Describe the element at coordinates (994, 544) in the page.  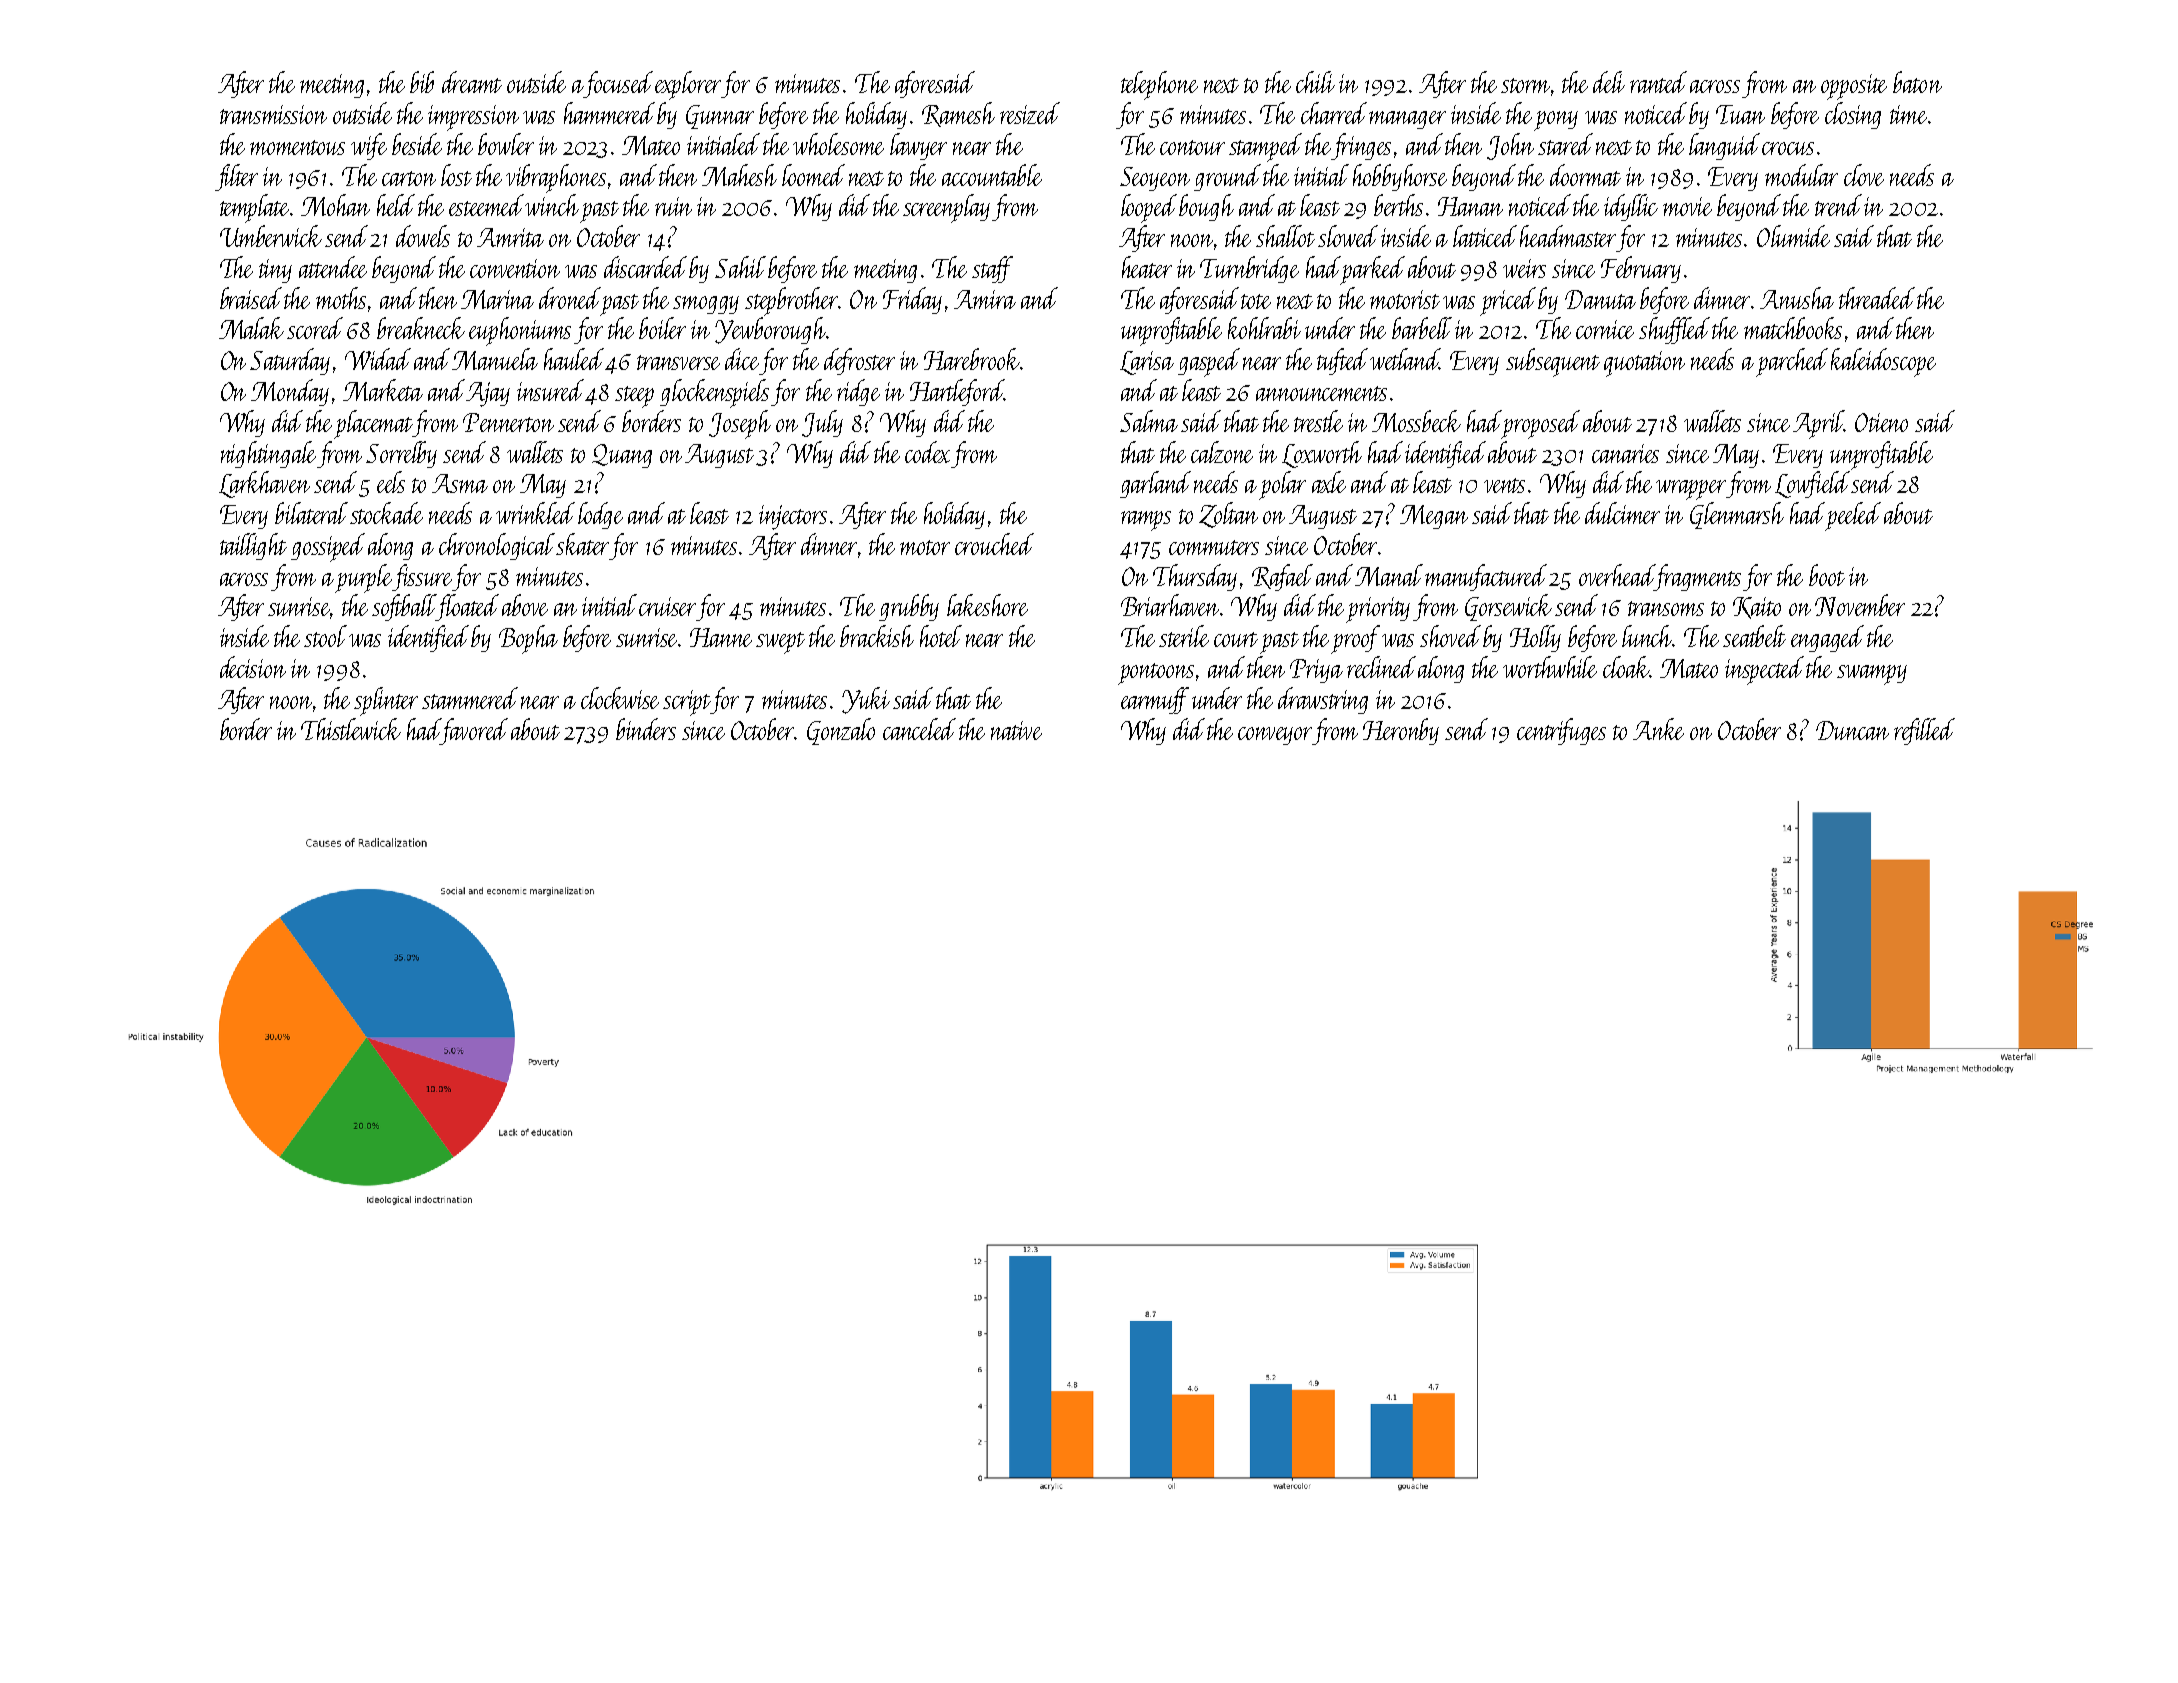
I see `crouched` at that location.
